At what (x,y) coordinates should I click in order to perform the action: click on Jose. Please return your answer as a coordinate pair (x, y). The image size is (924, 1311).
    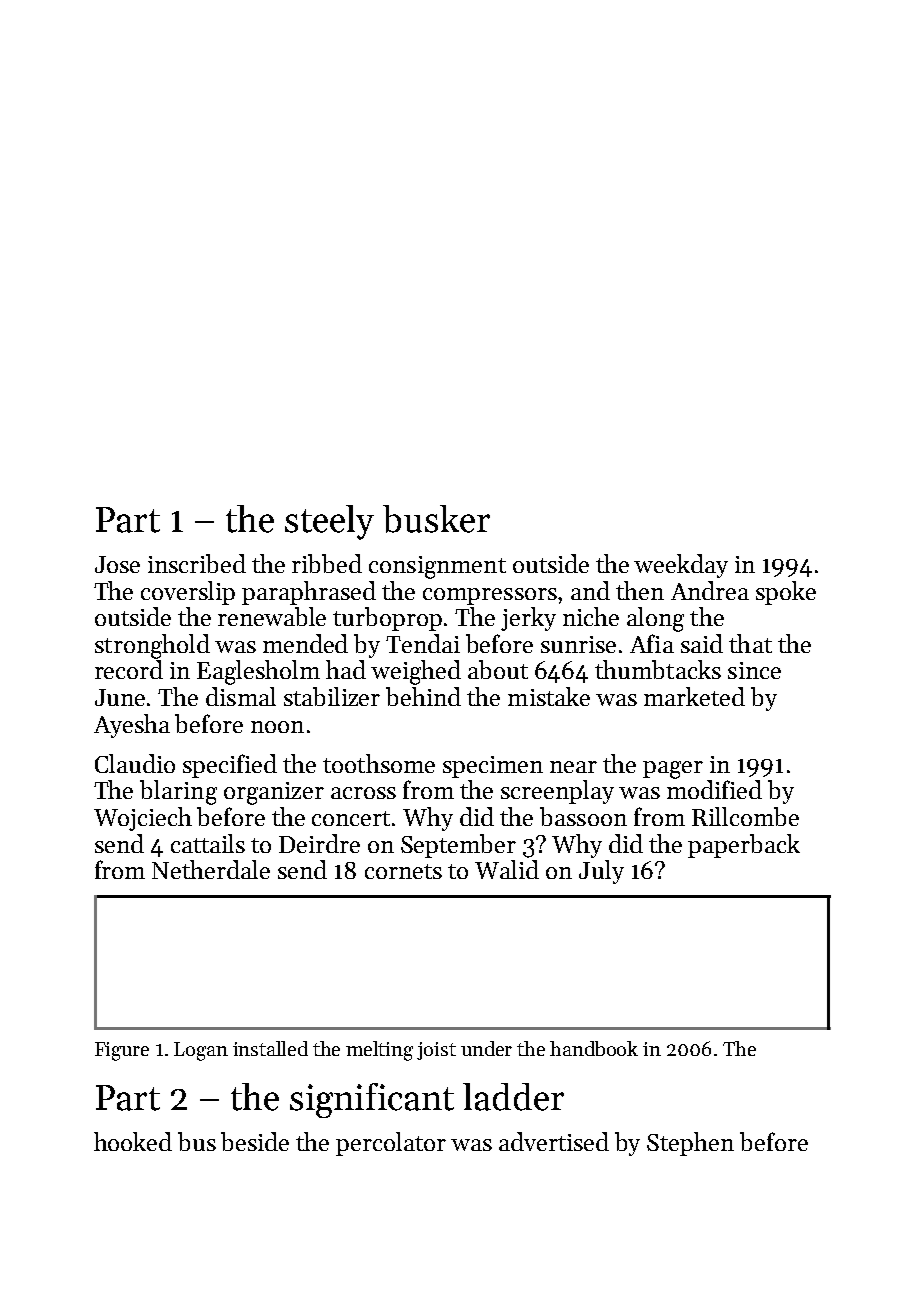
    Looking at the image, I should click on (117, 564).
